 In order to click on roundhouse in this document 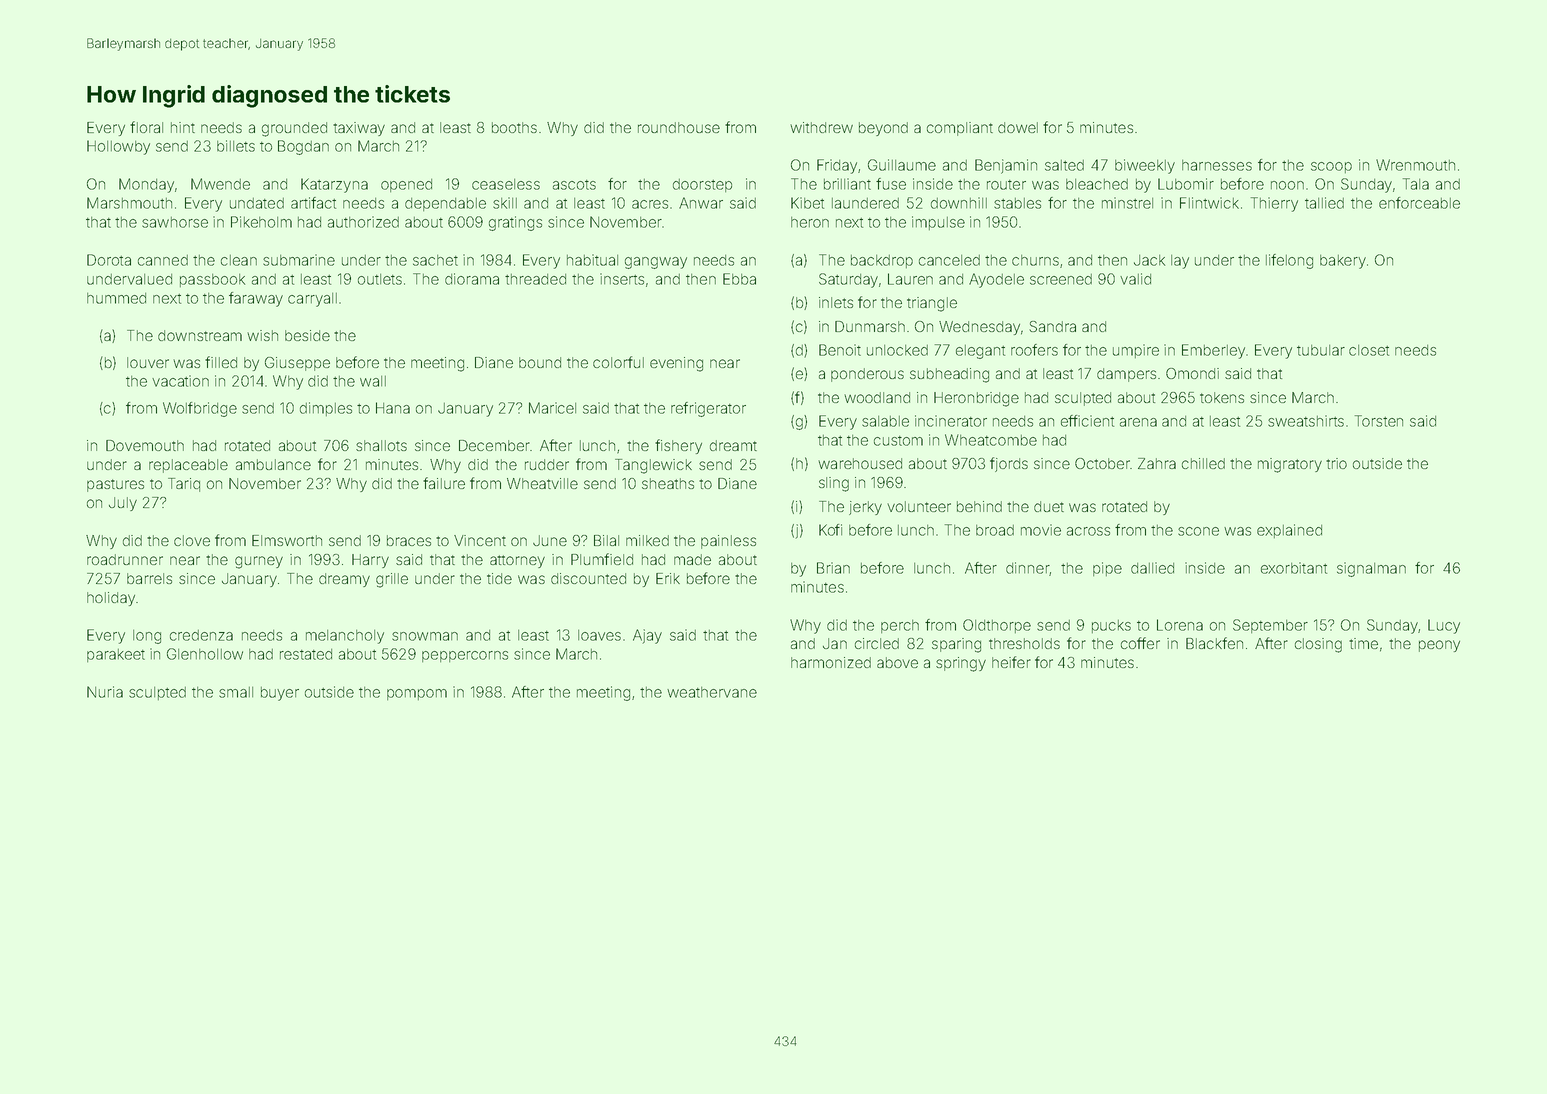, I will do `click(679, 127)`.
